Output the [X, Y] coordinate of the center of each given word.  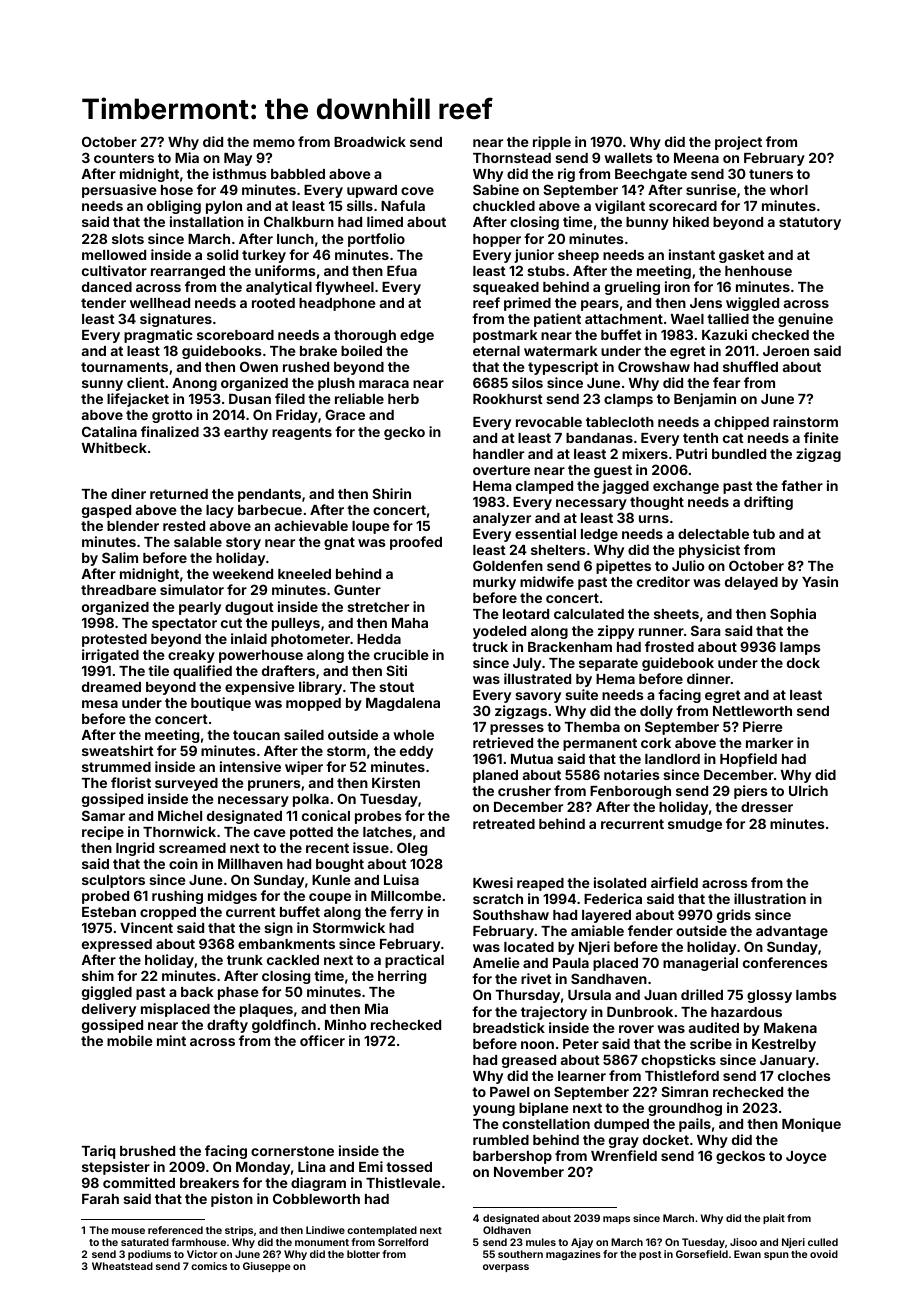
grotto [172, 416]
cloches [804, 1076]
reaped [540, 884]
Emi [371, 1166]
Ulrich [808, 790]
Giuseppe [266, 1267]
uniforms [285, 270]
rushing [177, 897]
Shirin [391, 493]
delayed [751, 583]
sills [360, 205]
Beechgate [651, 175]
